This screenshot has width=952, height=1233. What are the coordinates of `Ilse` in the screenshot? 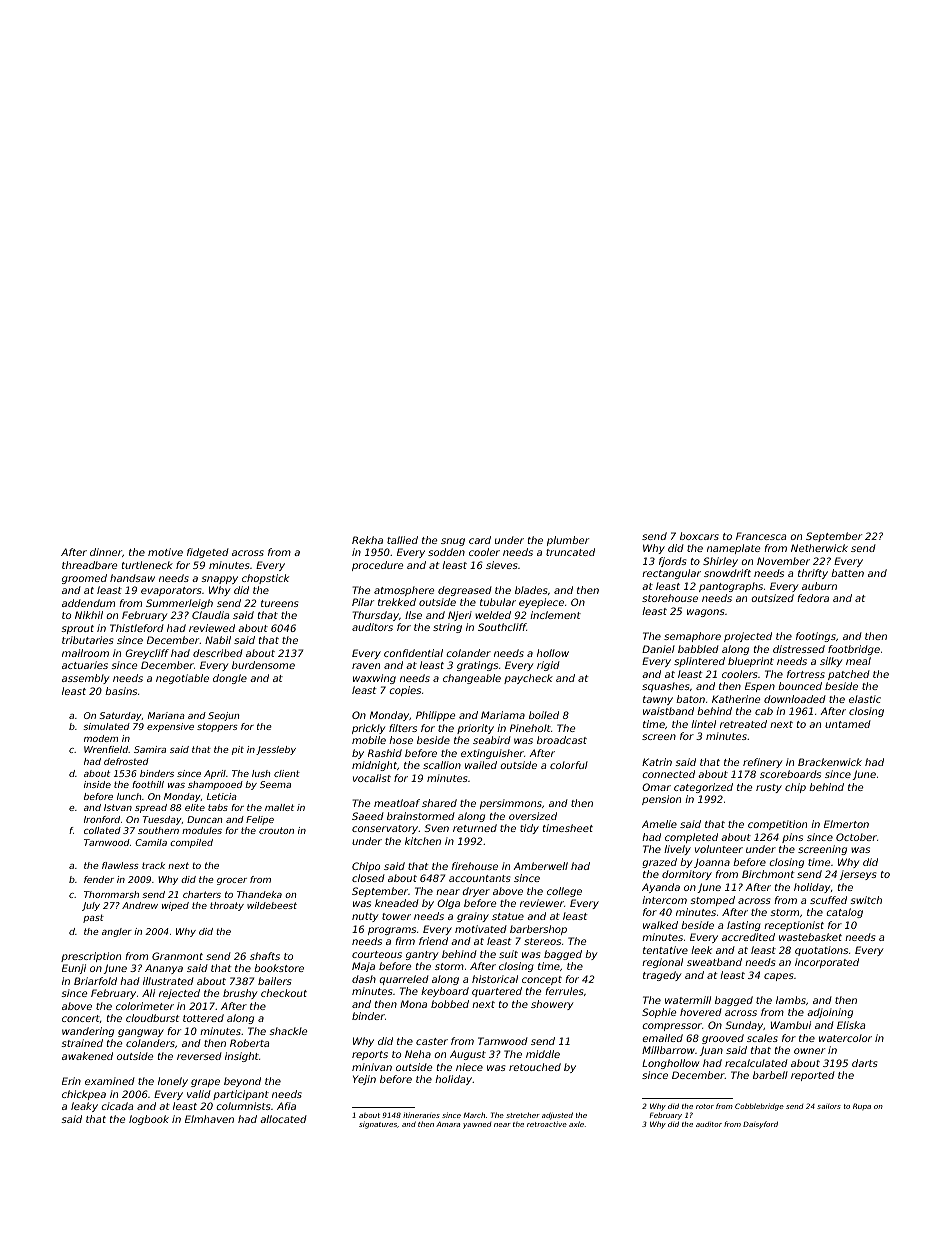 It's located at (413, 615).
